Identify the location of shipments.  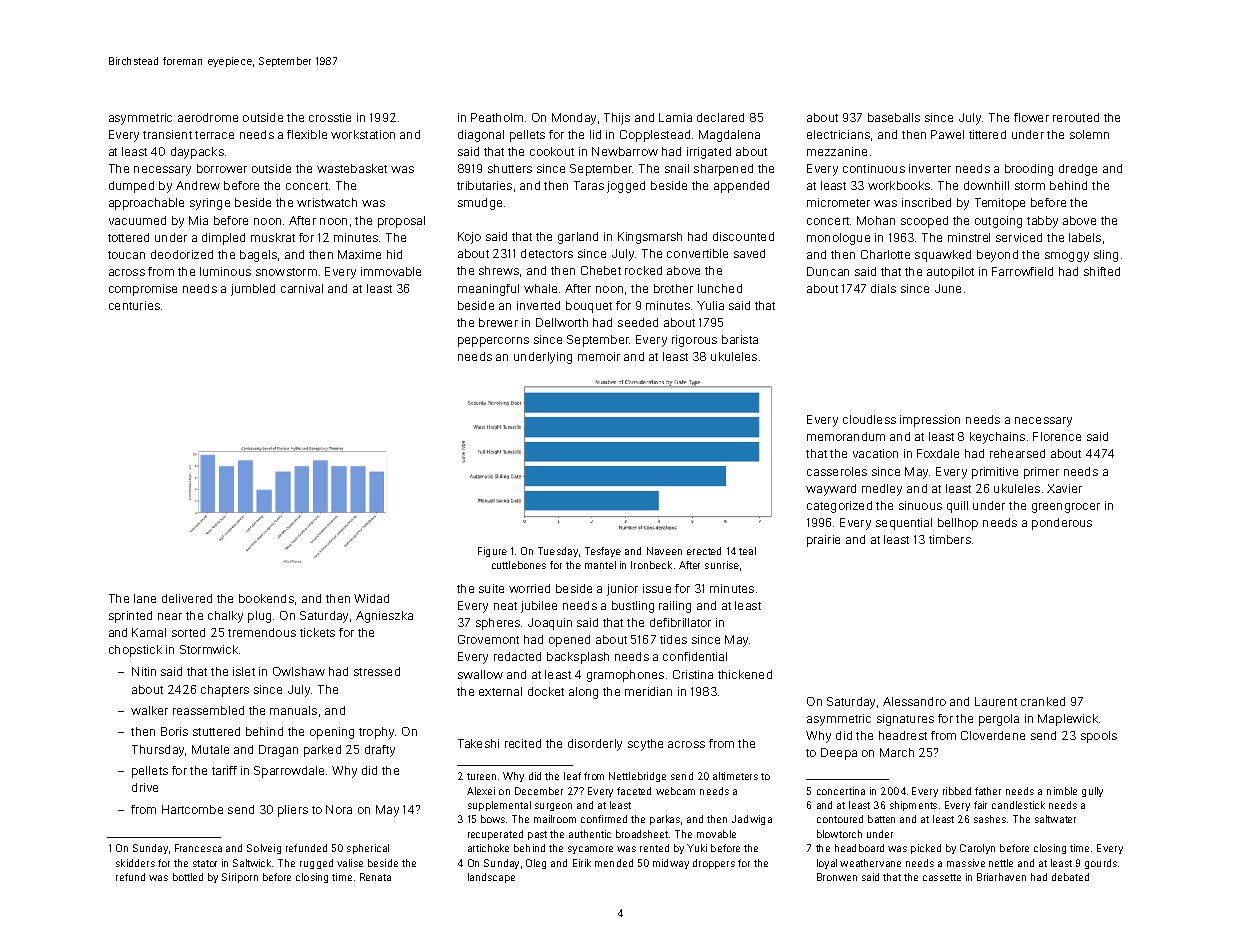
(913, 806).
